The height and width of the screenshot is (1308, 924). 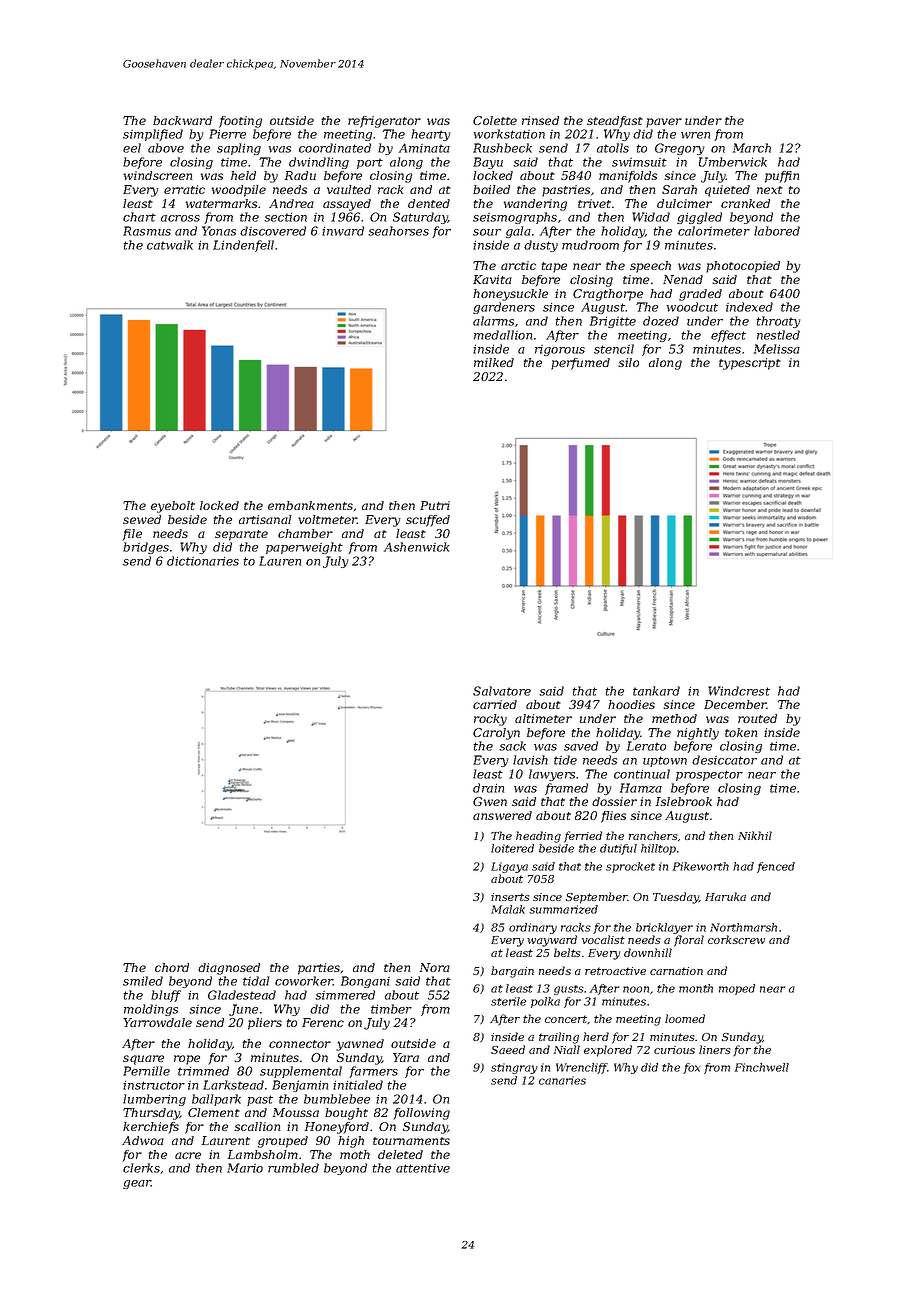 I want to click on Putri, so click(x=435, y=505).
